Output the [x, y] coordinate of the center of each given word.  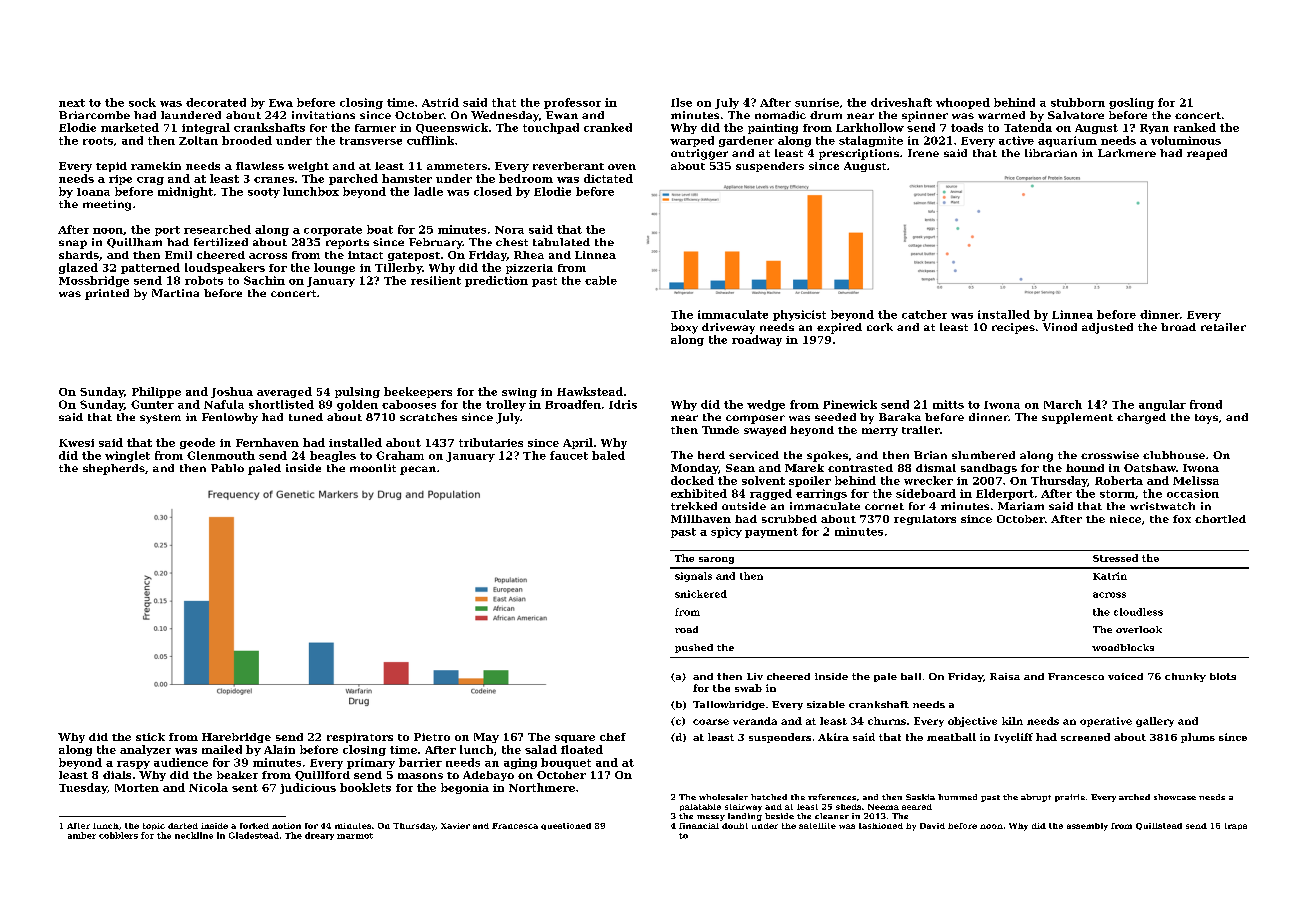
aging [520, 763]
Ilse [681, 102]
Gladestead [254, 835]
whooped [963, 103]
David [932, 826]
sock [142, 102]
